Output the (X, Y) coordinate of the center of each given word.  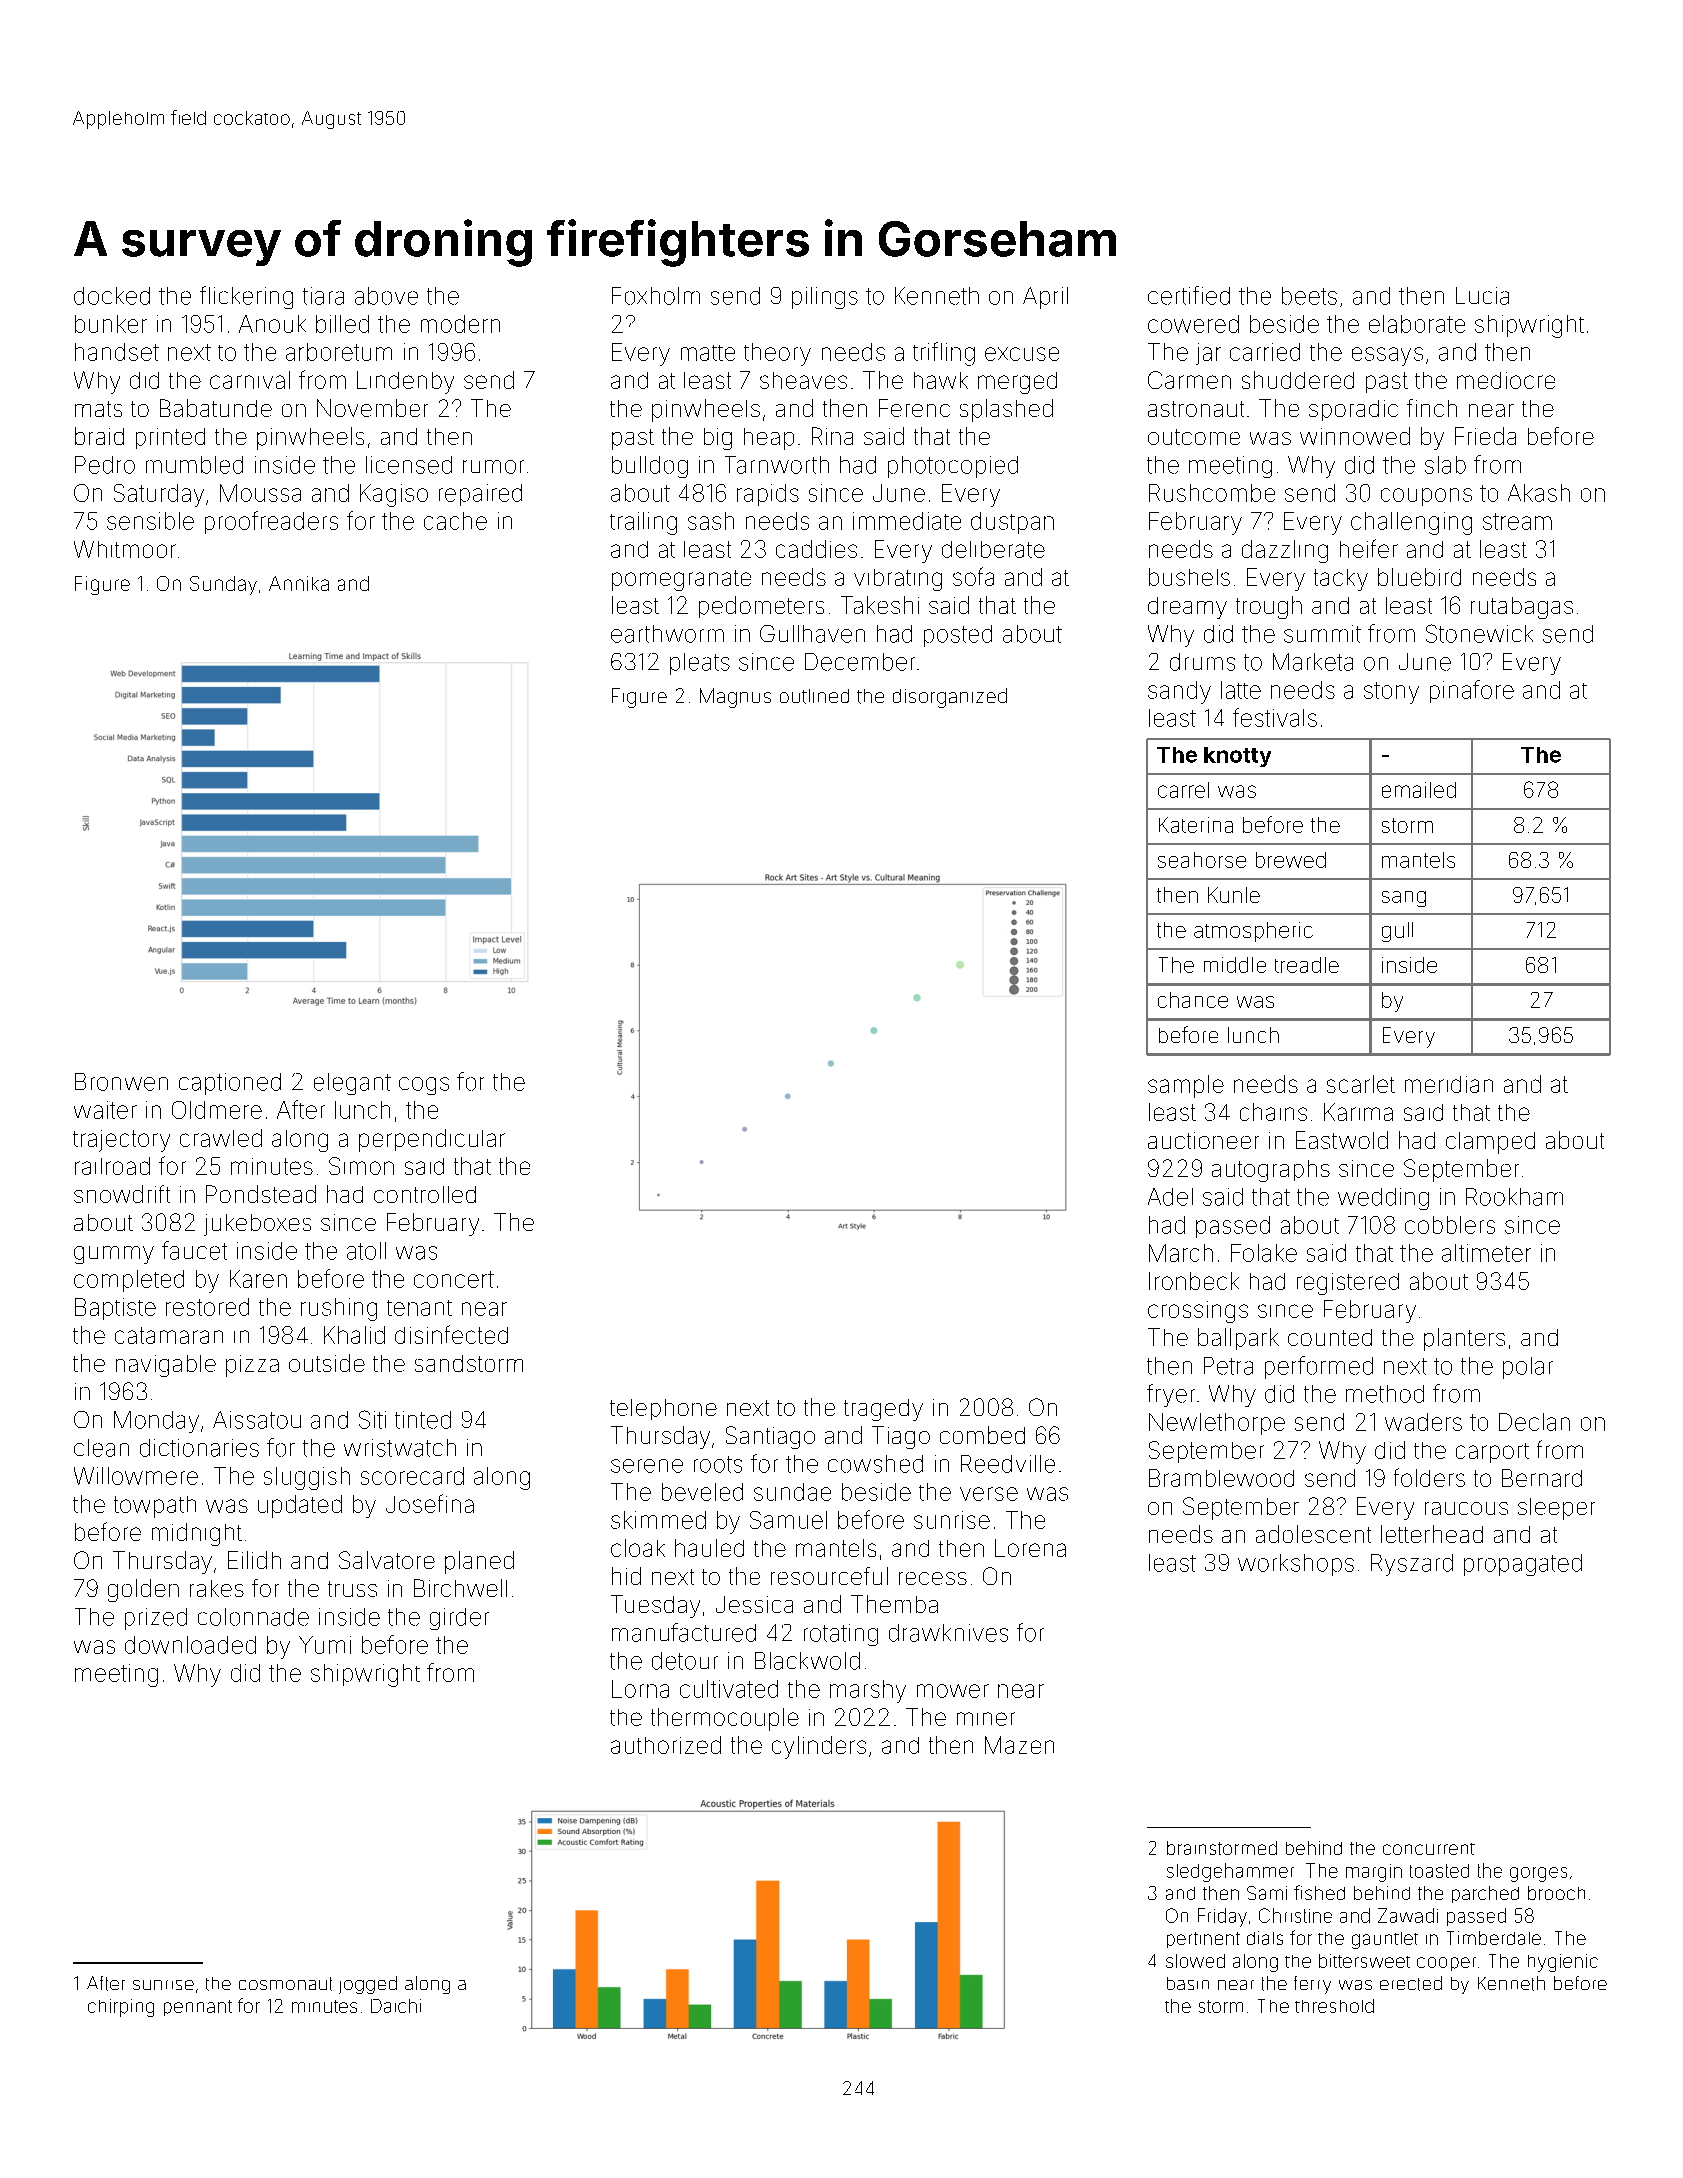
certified (1189, 295)
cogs (424, 1086)
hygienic (1563, 1963)
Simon (361, 1166)
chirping (121, 2008)
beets (1309, 296)
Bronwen (121, 1082)
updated (300, 1506)
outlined (814, 696)
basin (1188, 1983)
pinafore (1472, 691)
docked (112, 296)
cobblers (1450, 1225)
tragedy (883, 1410)
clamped (1490, 1143)
